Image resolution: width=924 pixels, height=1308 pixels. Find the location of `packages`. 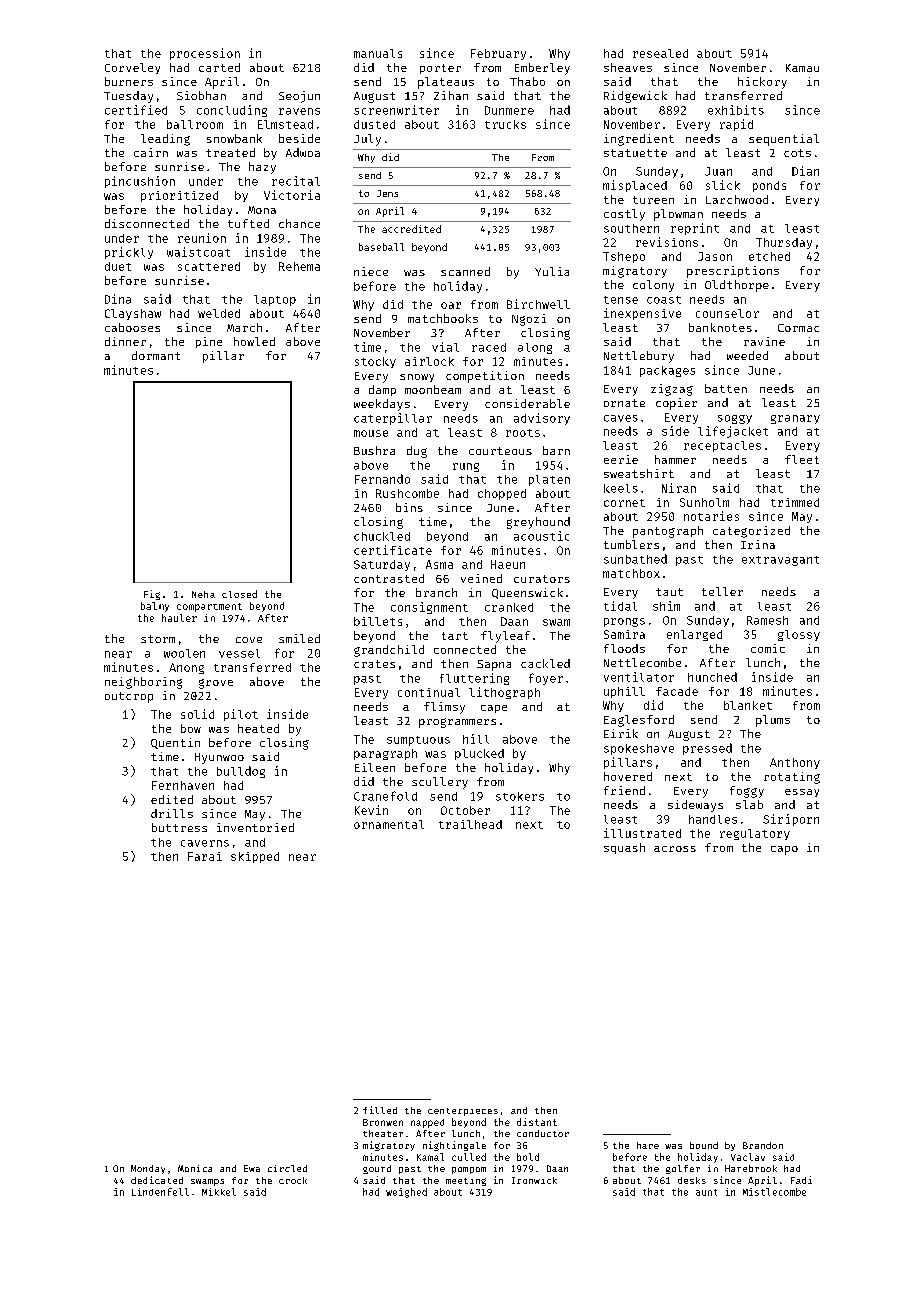

packages is located at coordinates (667, 371).
